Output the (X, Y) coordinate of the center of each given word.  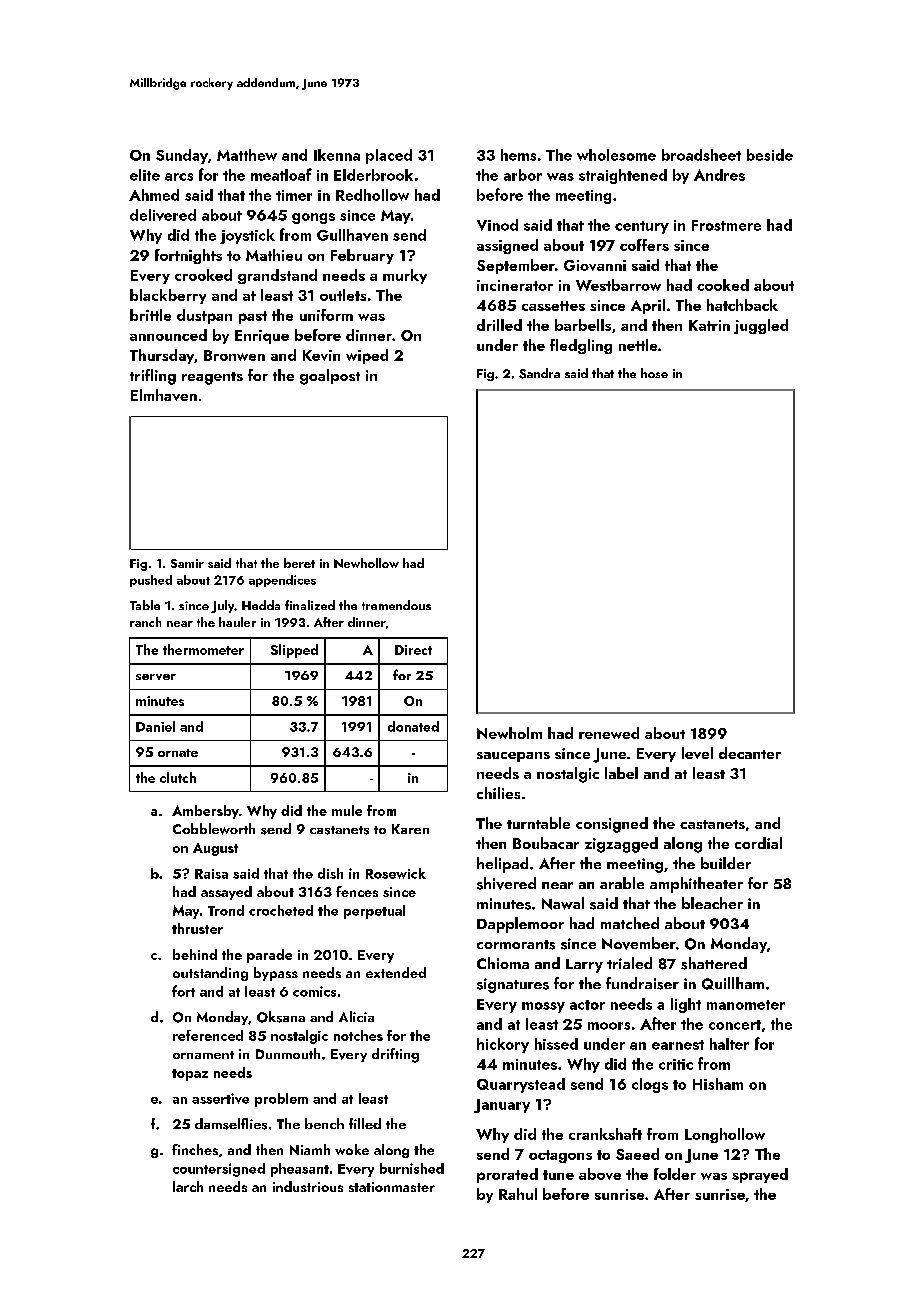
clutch (178, 777)
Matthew (247, 155)
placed (389, 156)
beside (770, 155)
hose (654, 373)
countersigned (219, 1170)
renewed (609, 733)
